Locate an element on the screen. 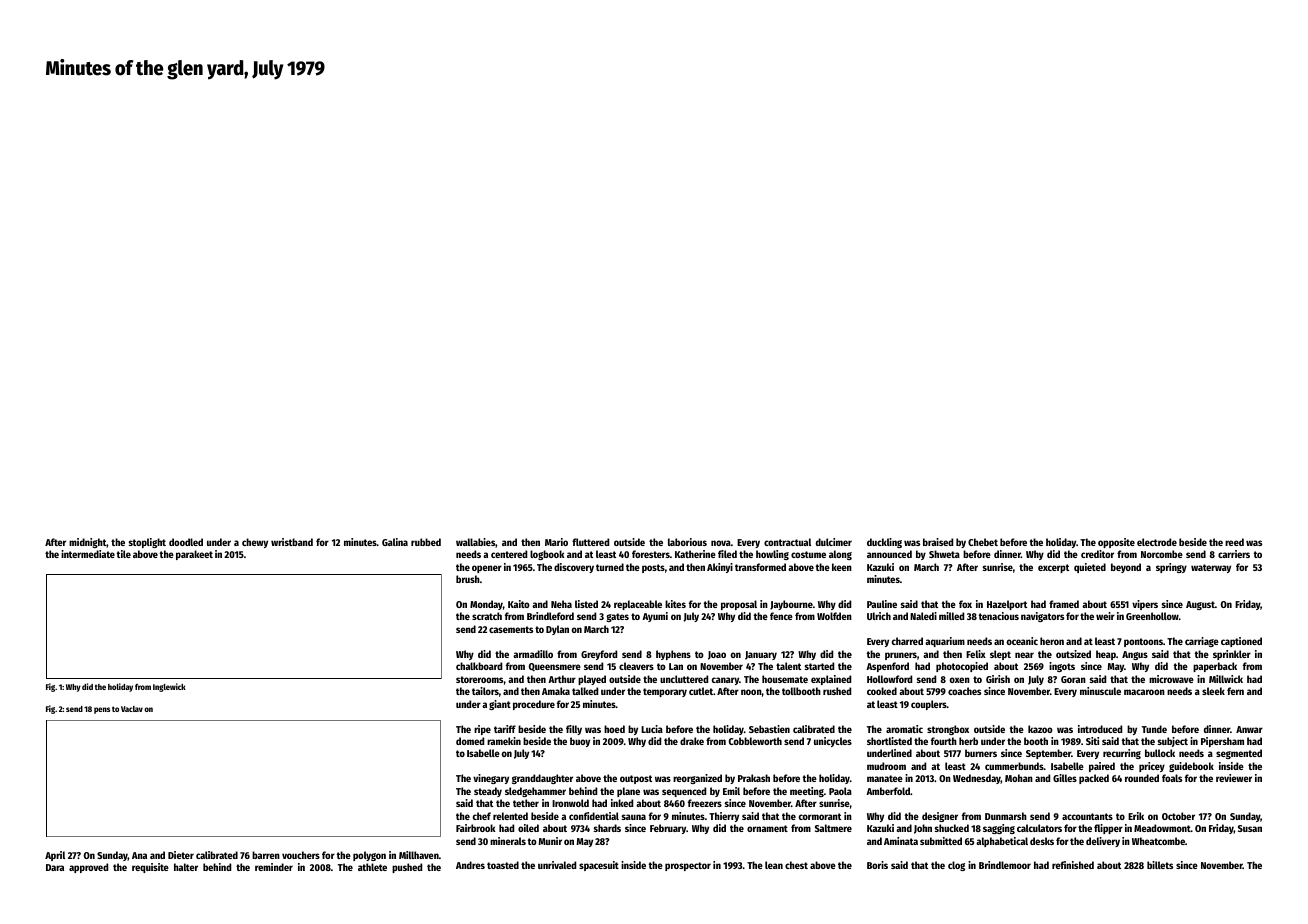  Inglewick is located at coordinates (169, 687).
